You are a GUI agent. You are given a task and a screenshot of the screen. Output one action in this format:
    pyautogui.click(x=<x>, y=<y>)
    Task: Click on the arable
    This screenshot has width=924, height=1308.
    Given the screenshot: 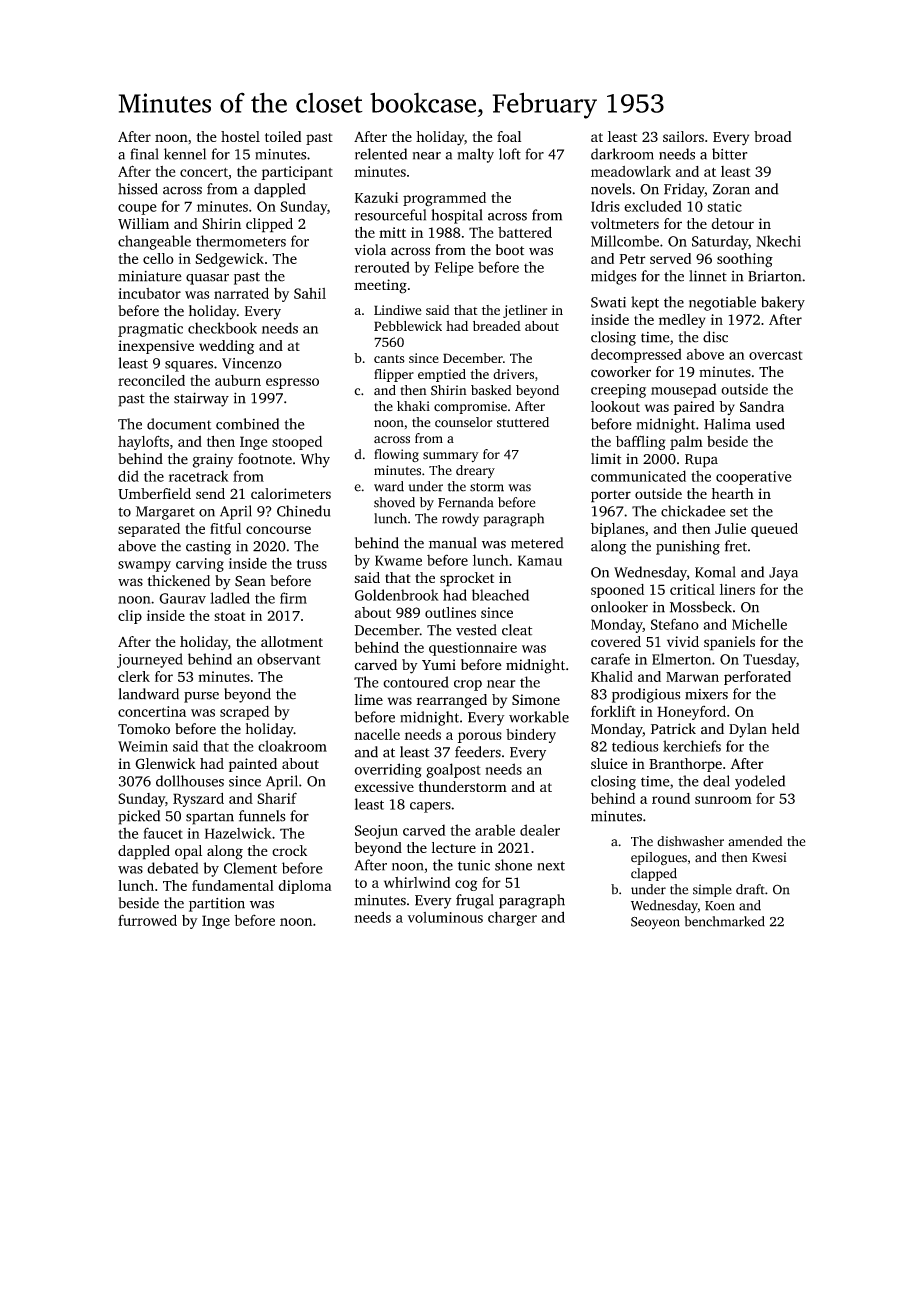 What is the action you would take?
    pyautogui.click(x=495, y=830)
